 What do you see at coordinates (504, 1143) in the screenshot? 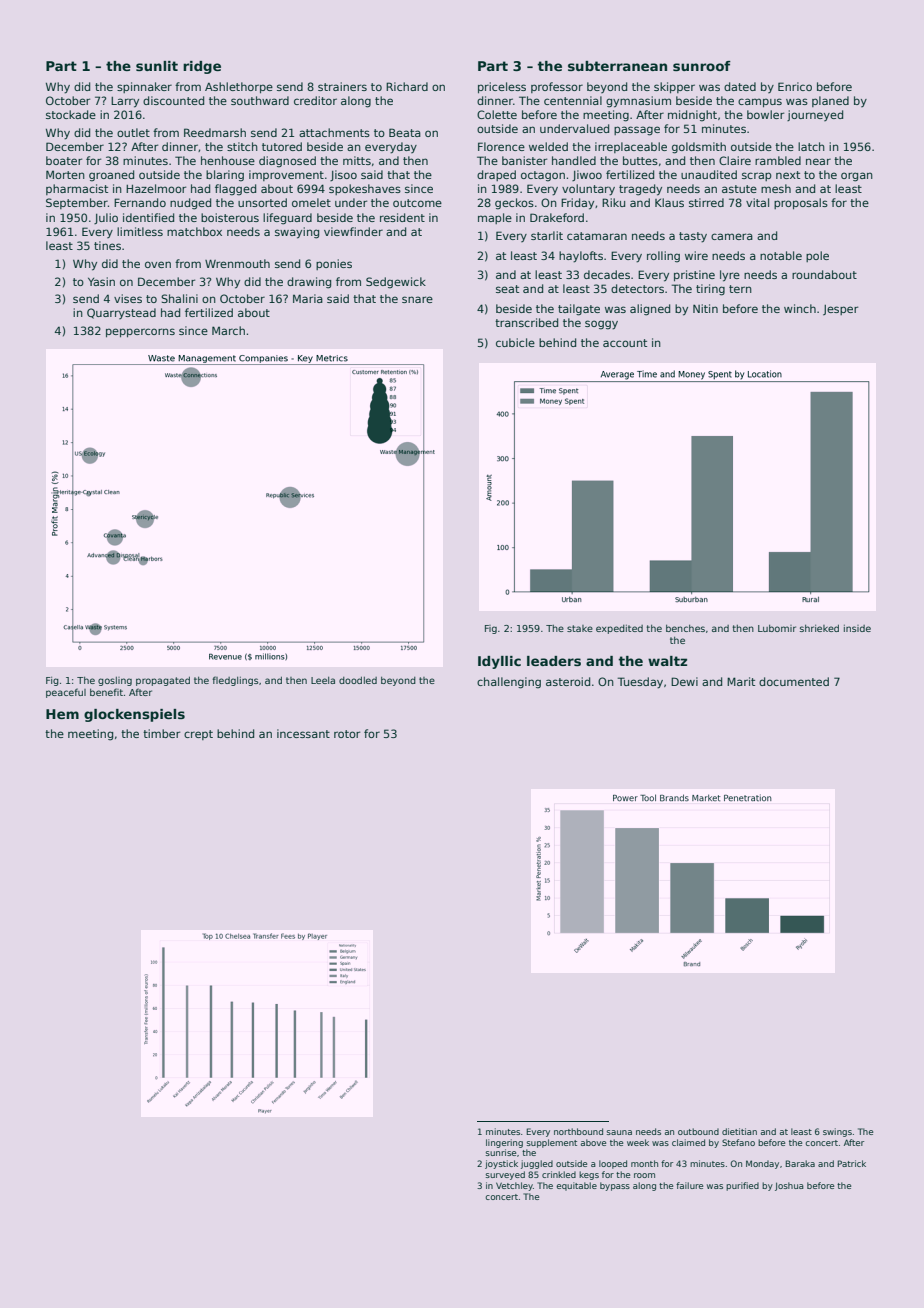
I see `lingering` at bounding box center [504, 1143].
